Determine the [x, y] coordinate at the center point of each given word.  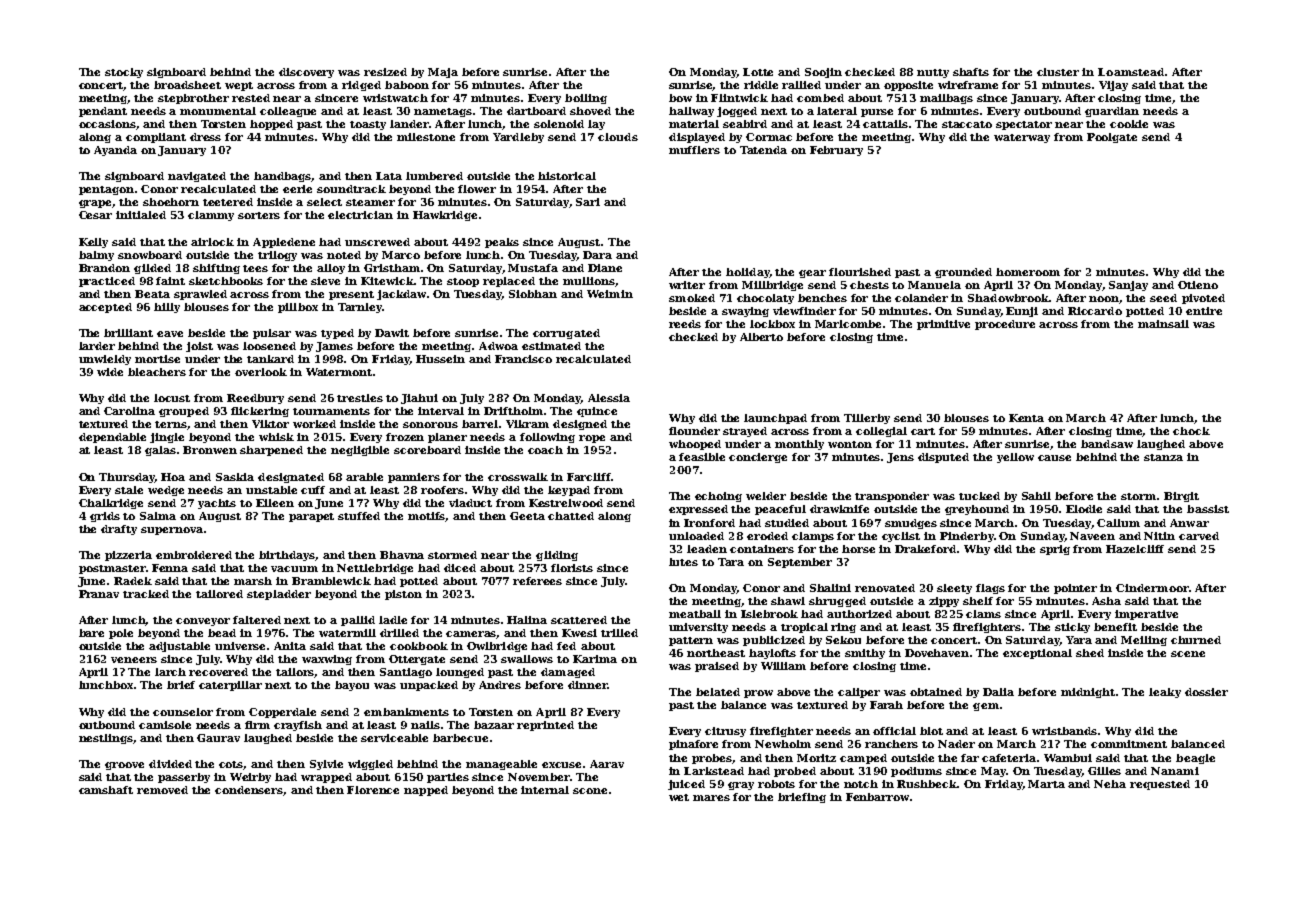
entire [1204, 311]
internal [545, 790]
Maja [443, 73]
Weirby [250, 778]
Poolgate [1112, 138]
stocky [124, 73]
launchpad [775, 419]
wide [110, 372]
